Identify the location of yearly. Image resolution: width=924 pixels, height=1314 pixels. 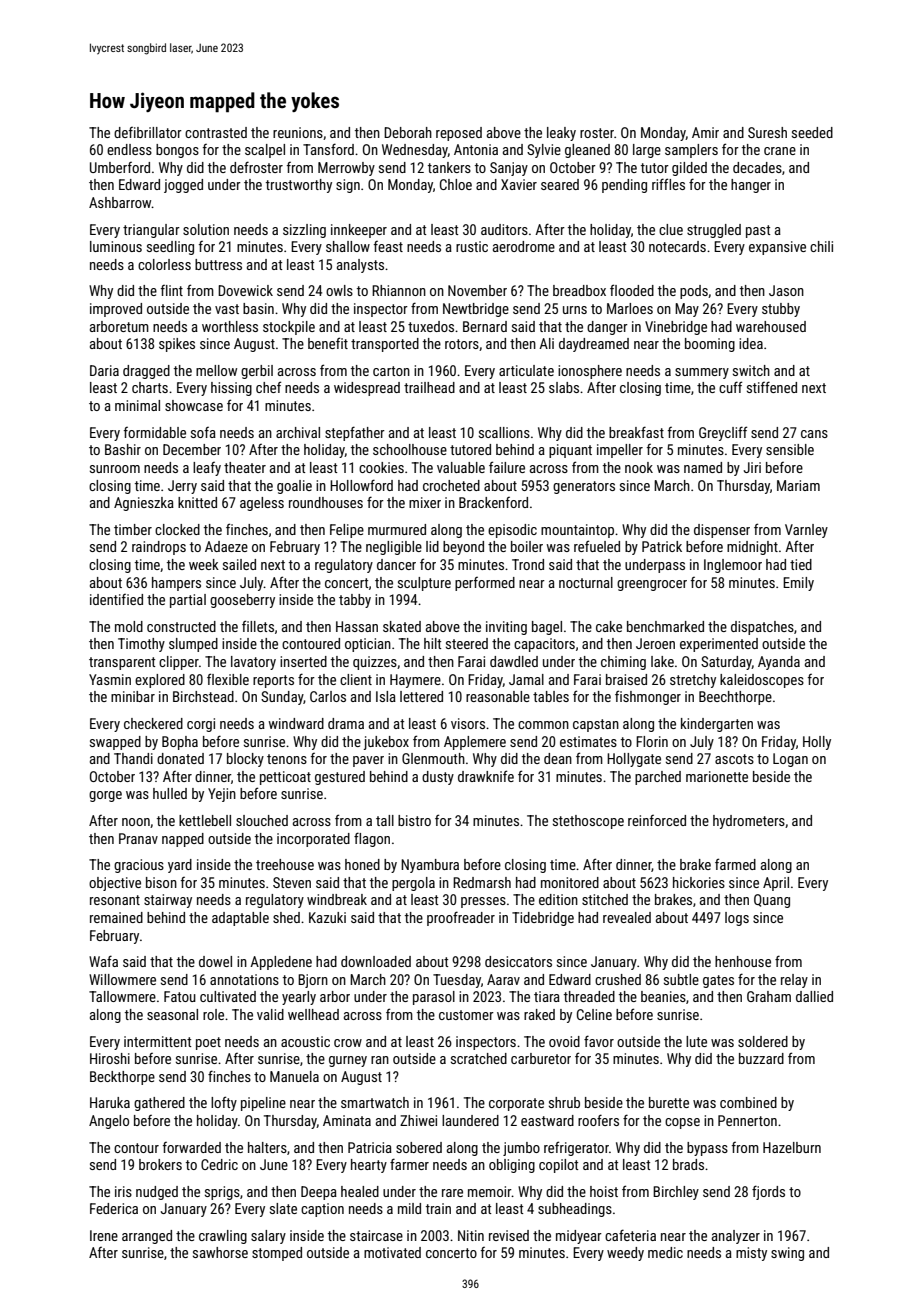
(299, 998).
